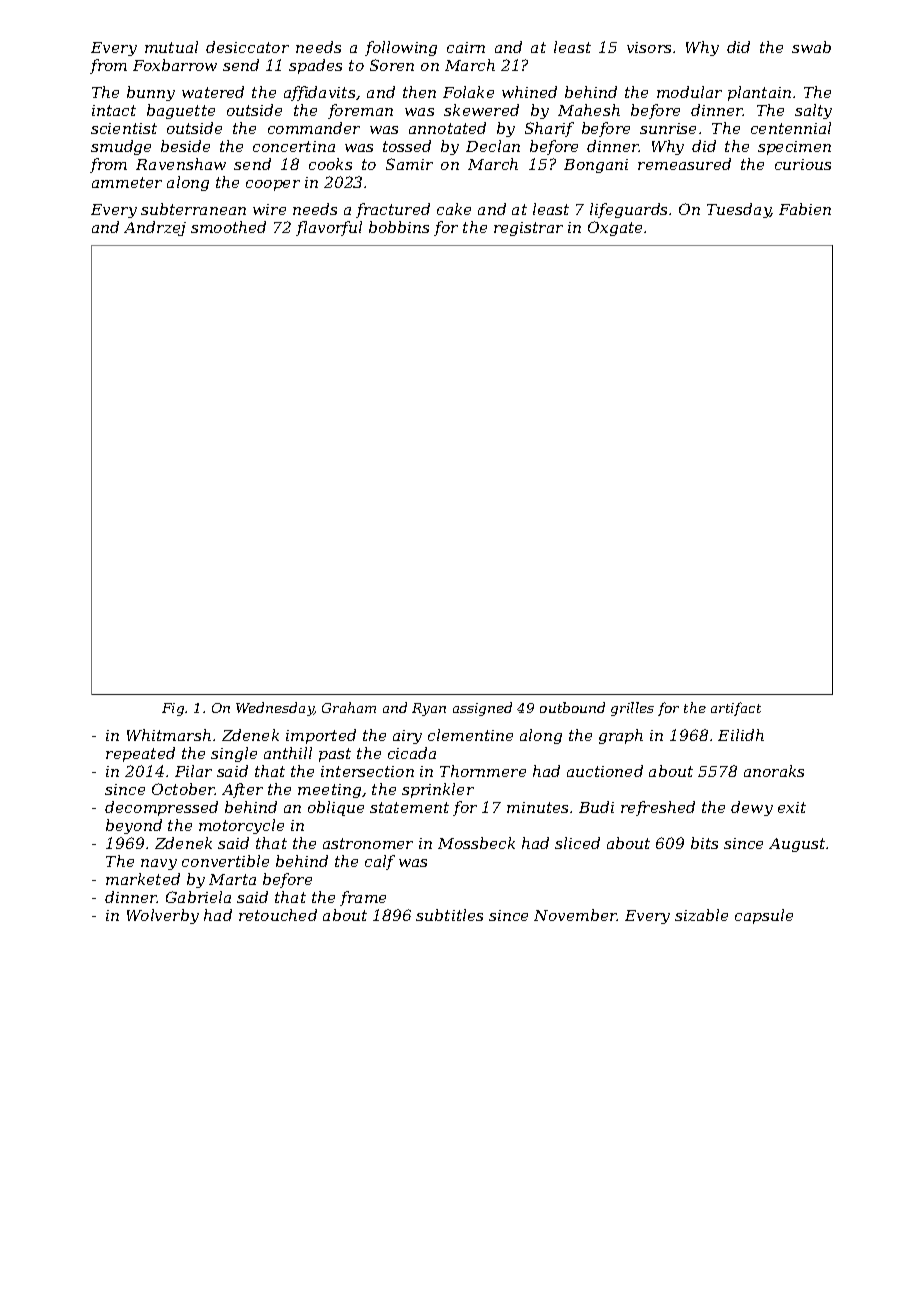 This screenshot has width=924, height=1308. I want to click on Fig, so click(173, 709).
